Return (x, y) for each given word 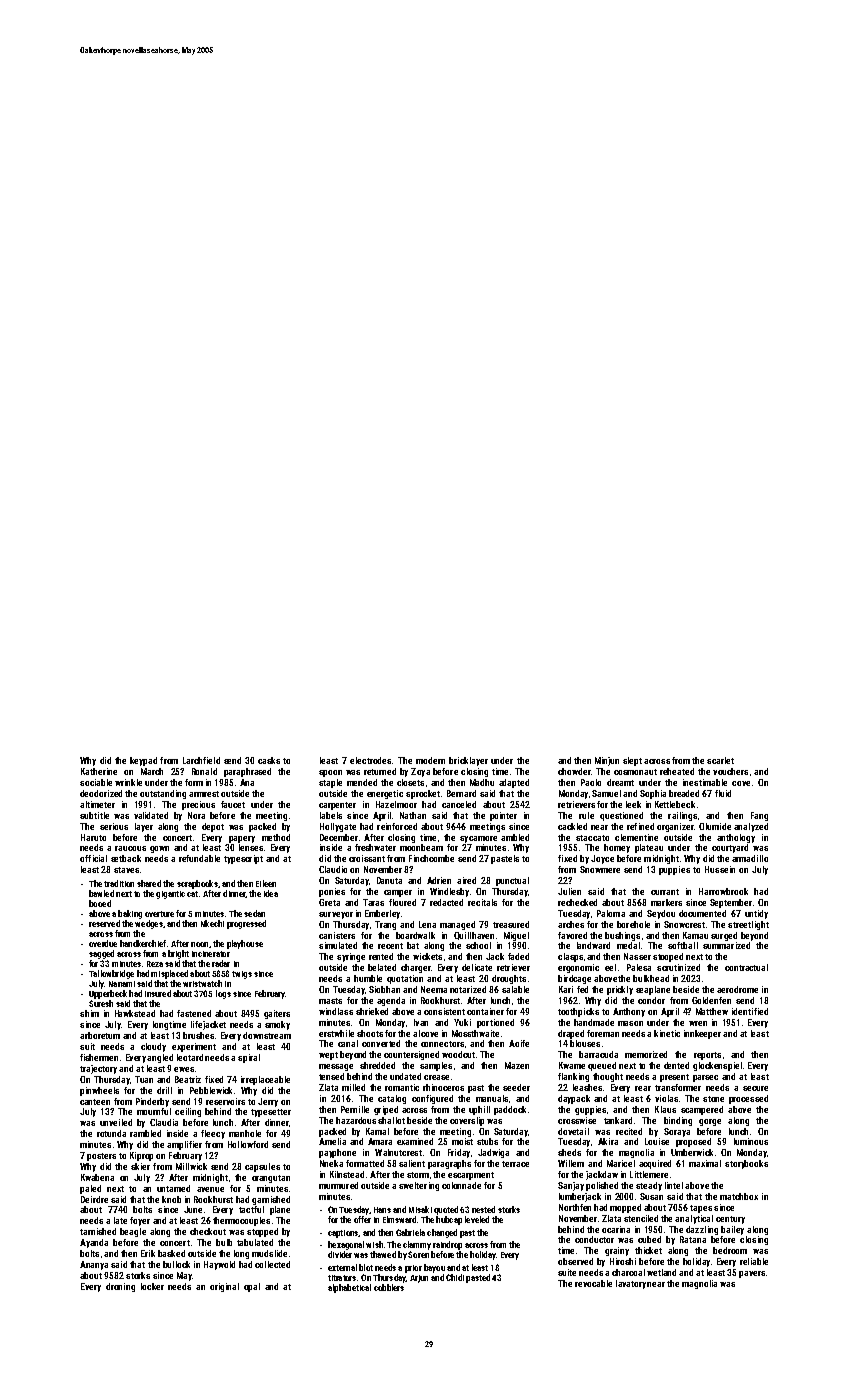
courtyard (730, 848)
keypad (143, 761)
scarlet (720, 760)
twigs (242, 975)
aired (466, 880)
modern (430, 760)
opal (252, 1287)
